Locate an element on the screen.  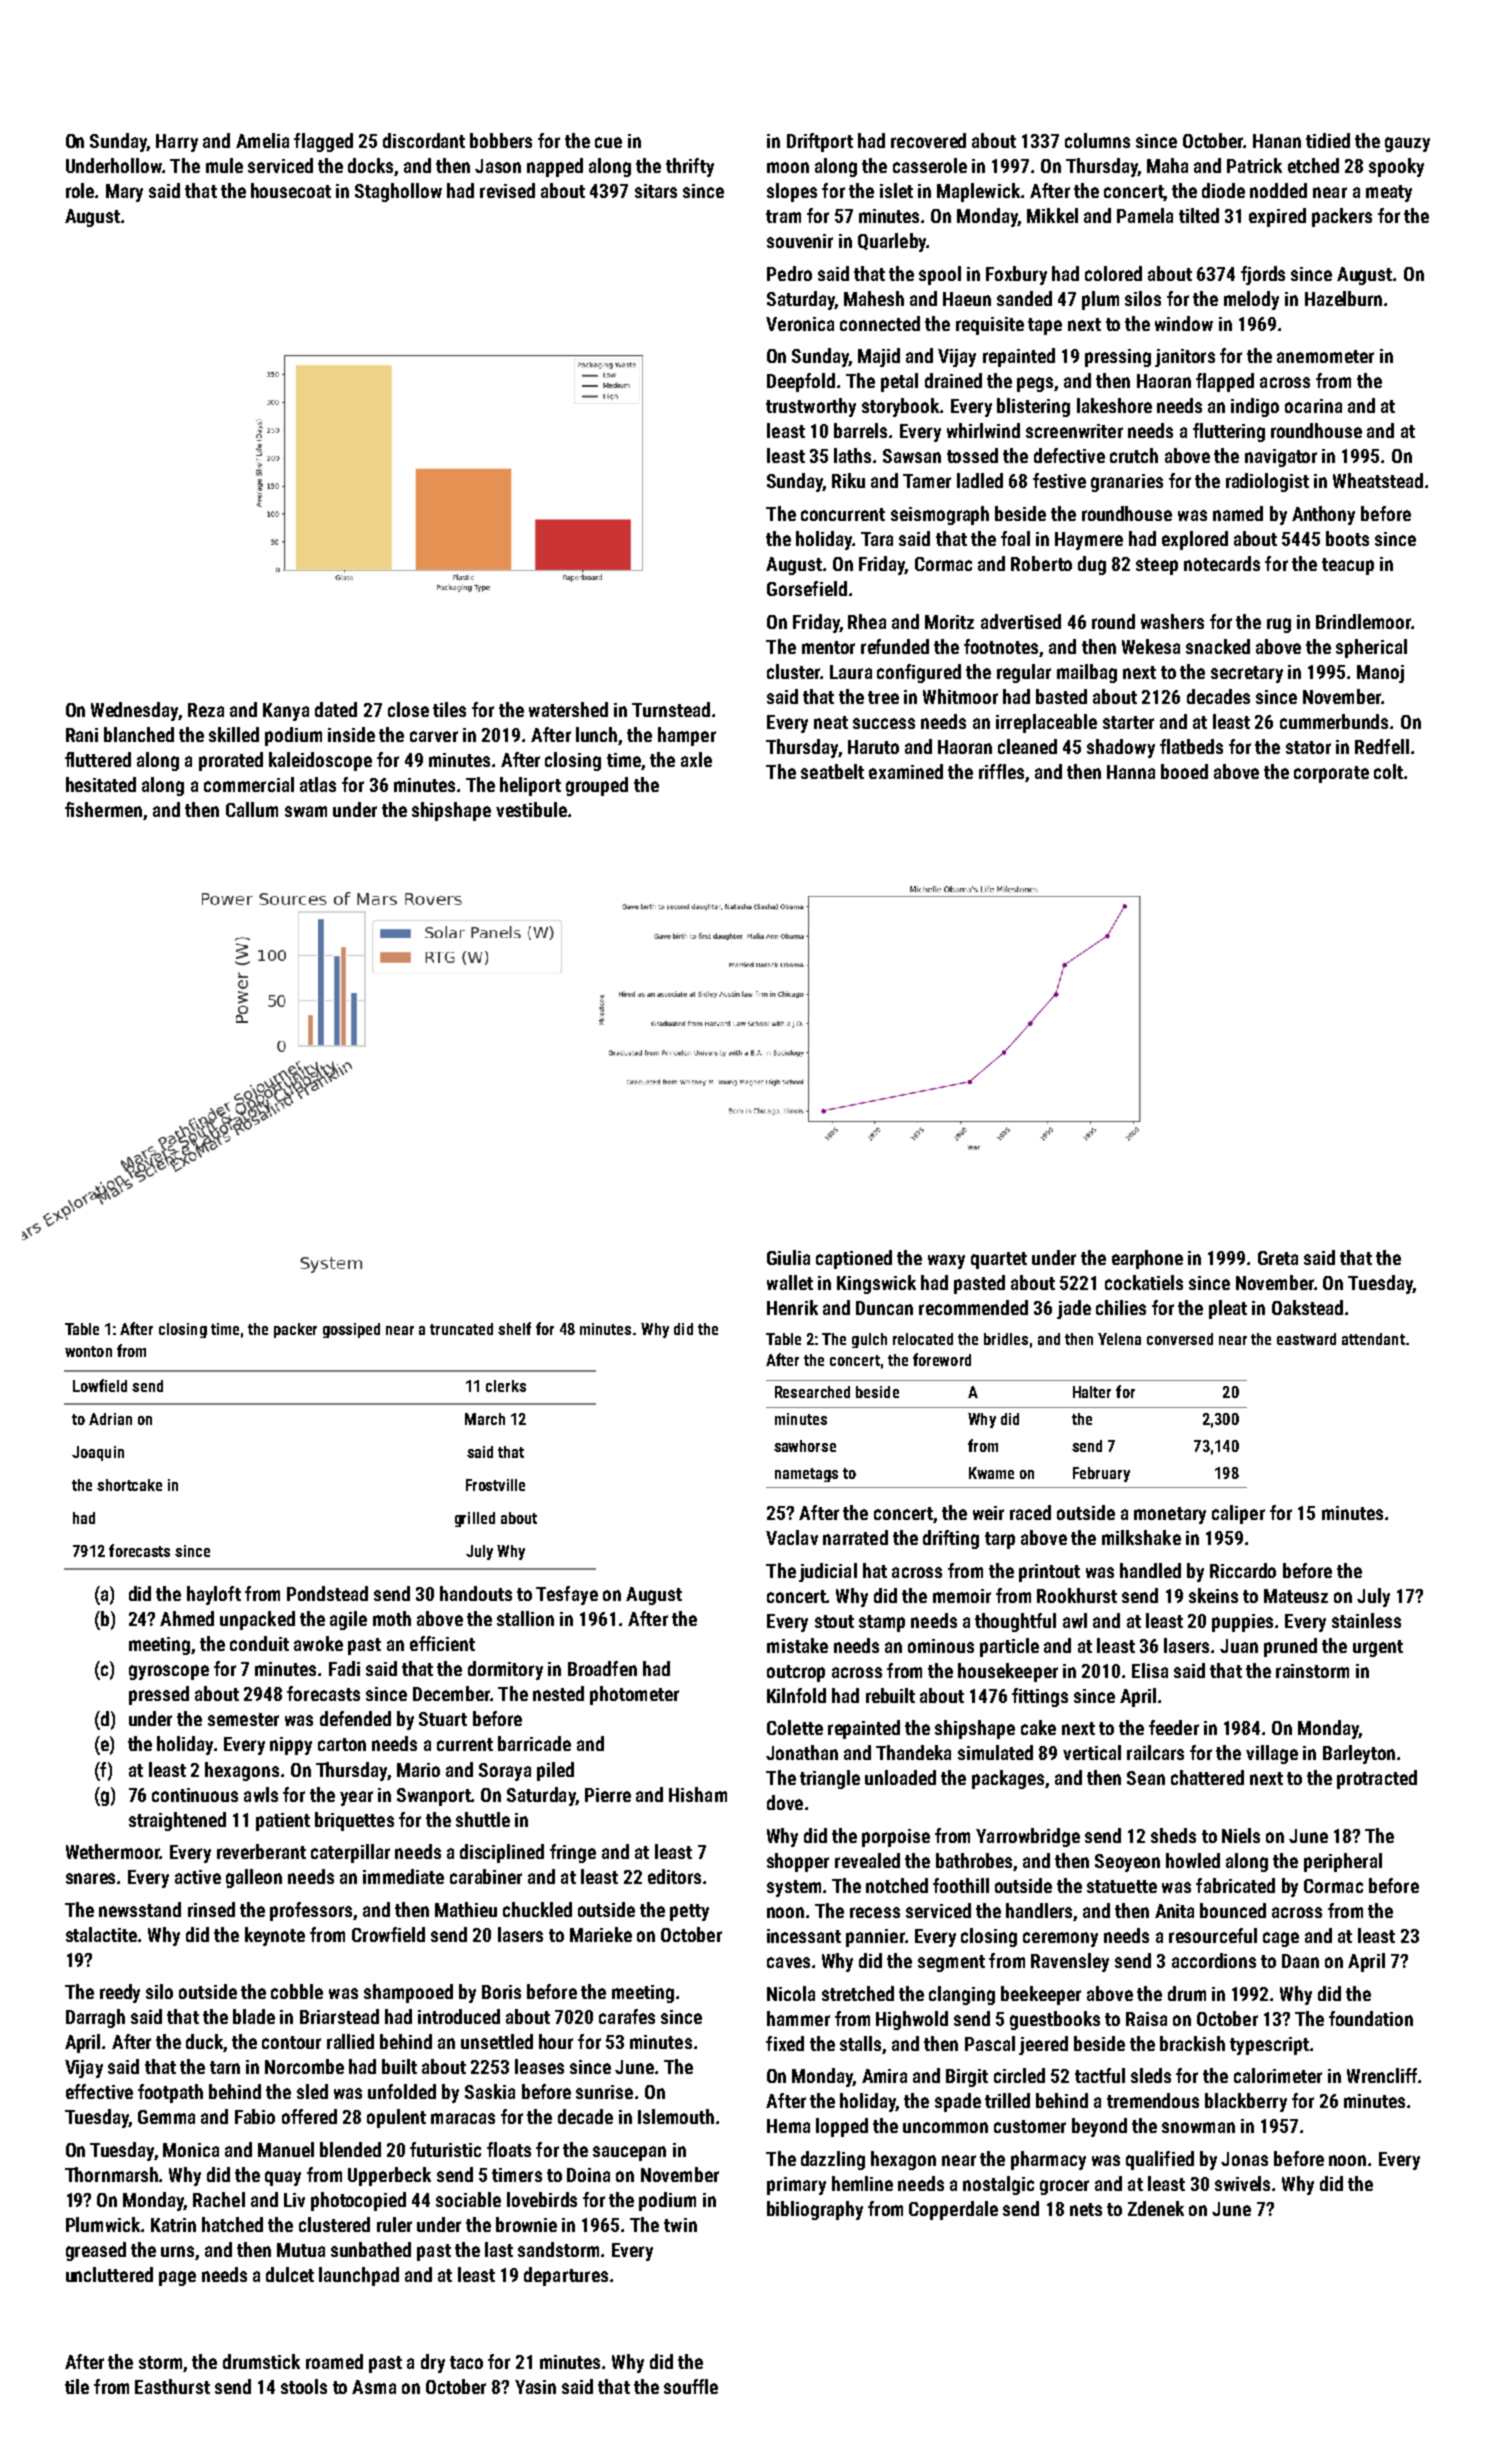
souffle is located at coordinates (691, 2386).
